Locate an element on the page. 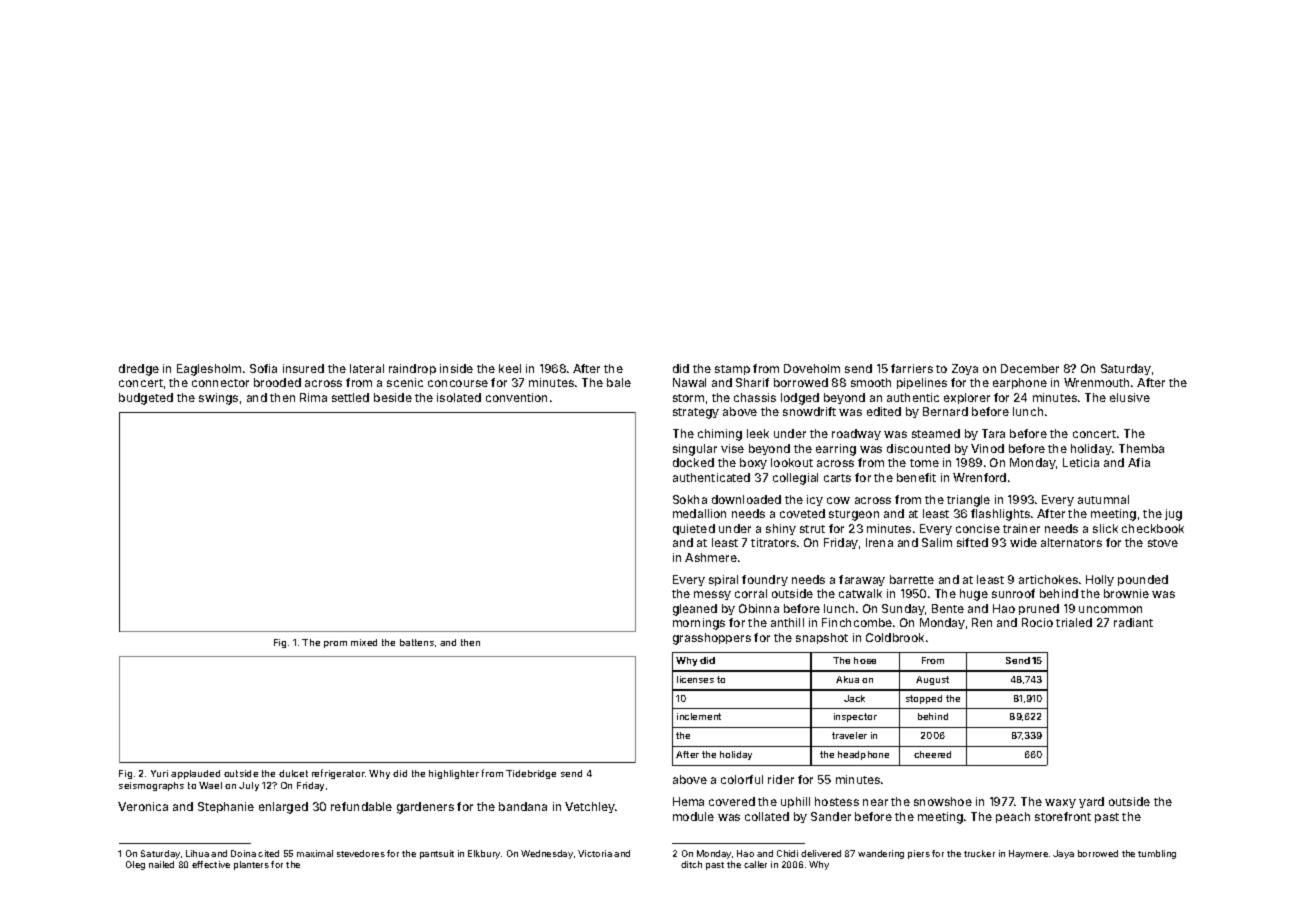 This image has height=924, width=1308. insured is located at coordinates (303, 368).
